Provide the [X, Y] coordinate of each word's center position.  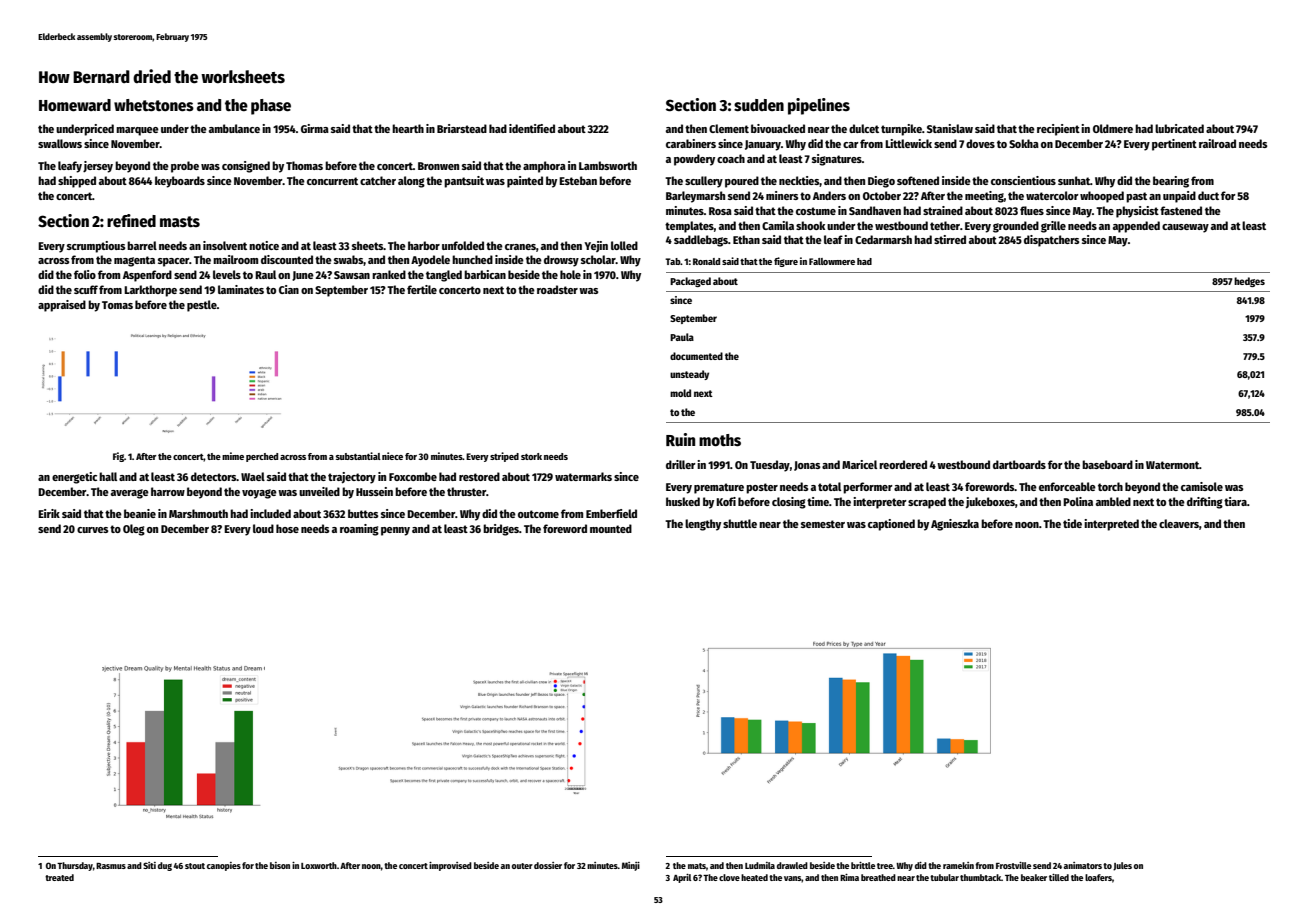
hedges [1249, 282]
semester [823, 524]
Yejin [596, 246]
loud [263, 528]
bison [280, 865]
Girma [315, 128]
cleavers [1179, 523]
